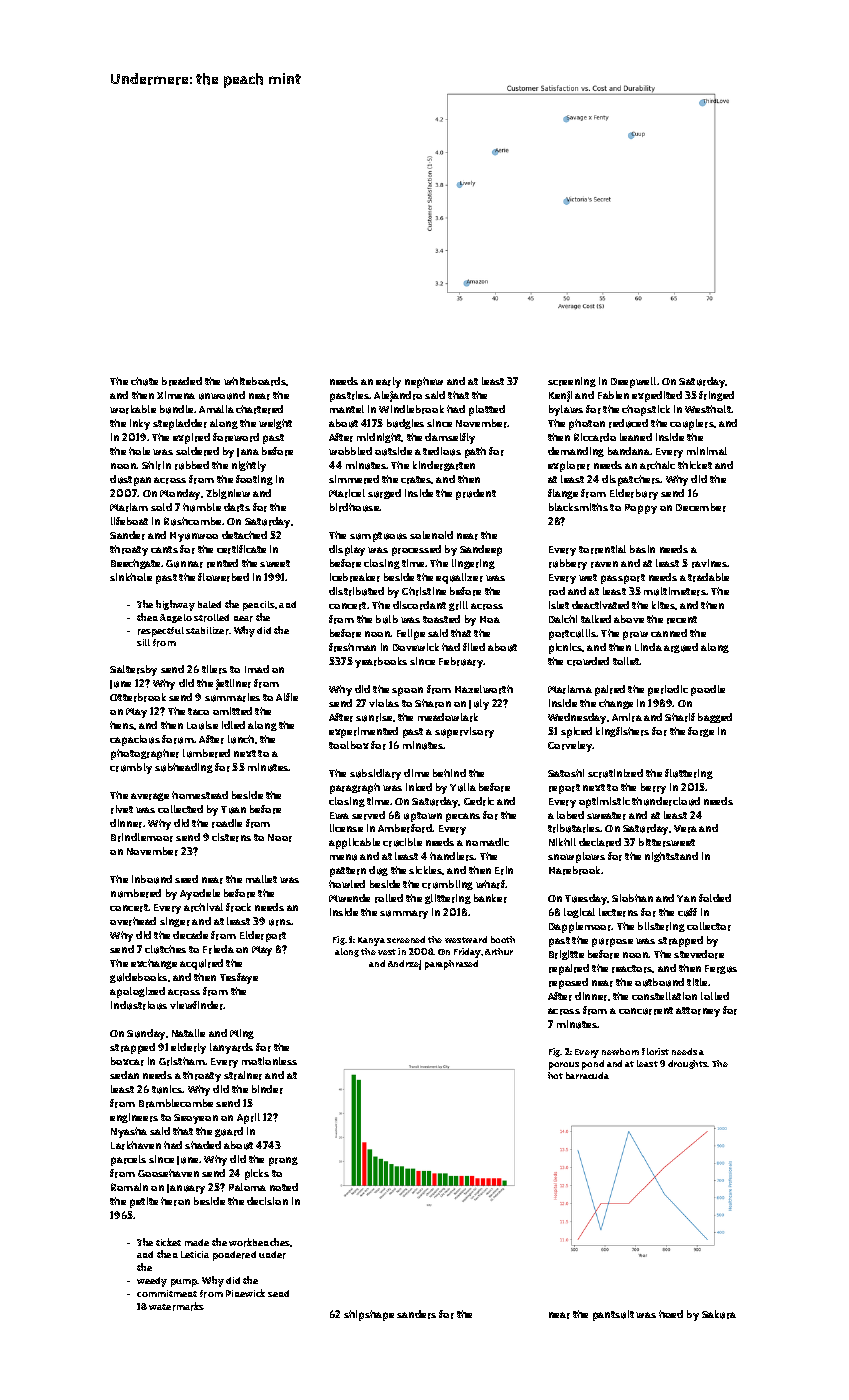  What do you see at coordinates (355, 788) in the page?
I see `paragraph` at bounding box center [355, 788].
